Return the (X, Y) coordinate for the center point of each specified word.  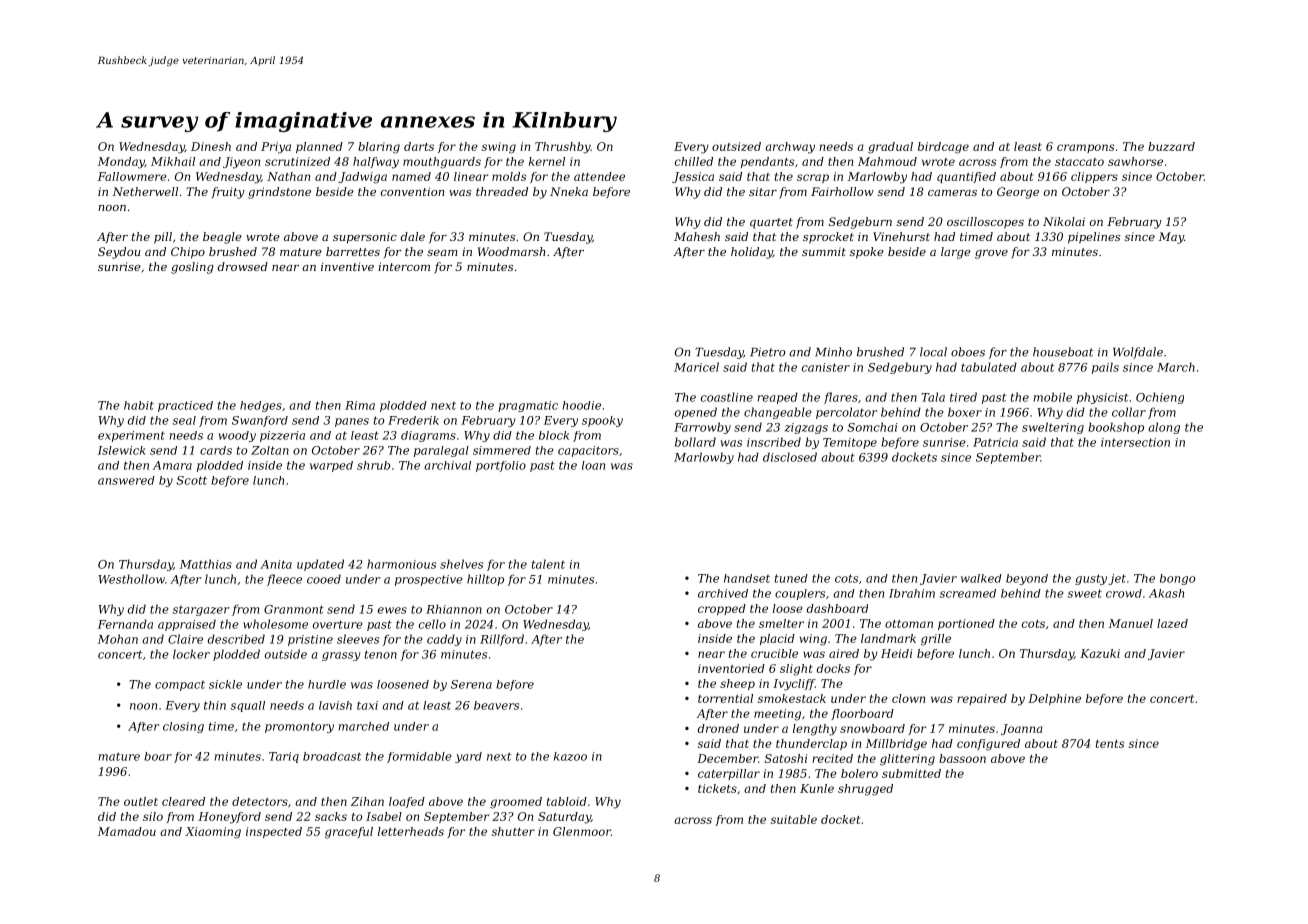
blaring (379, 148)
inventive (347, 266)
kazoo (570, 756)
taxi (367, 705)
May (1171, 238)
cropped (722, 609)
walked (981, 578)
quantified (966, 177)
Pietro (767, 352)
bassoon (962, 758)
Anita (276, 564)
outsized (736, 146)
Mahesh (697, 236)
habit (139, 405)
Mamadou (127, 831)
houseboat (1063, 352)
